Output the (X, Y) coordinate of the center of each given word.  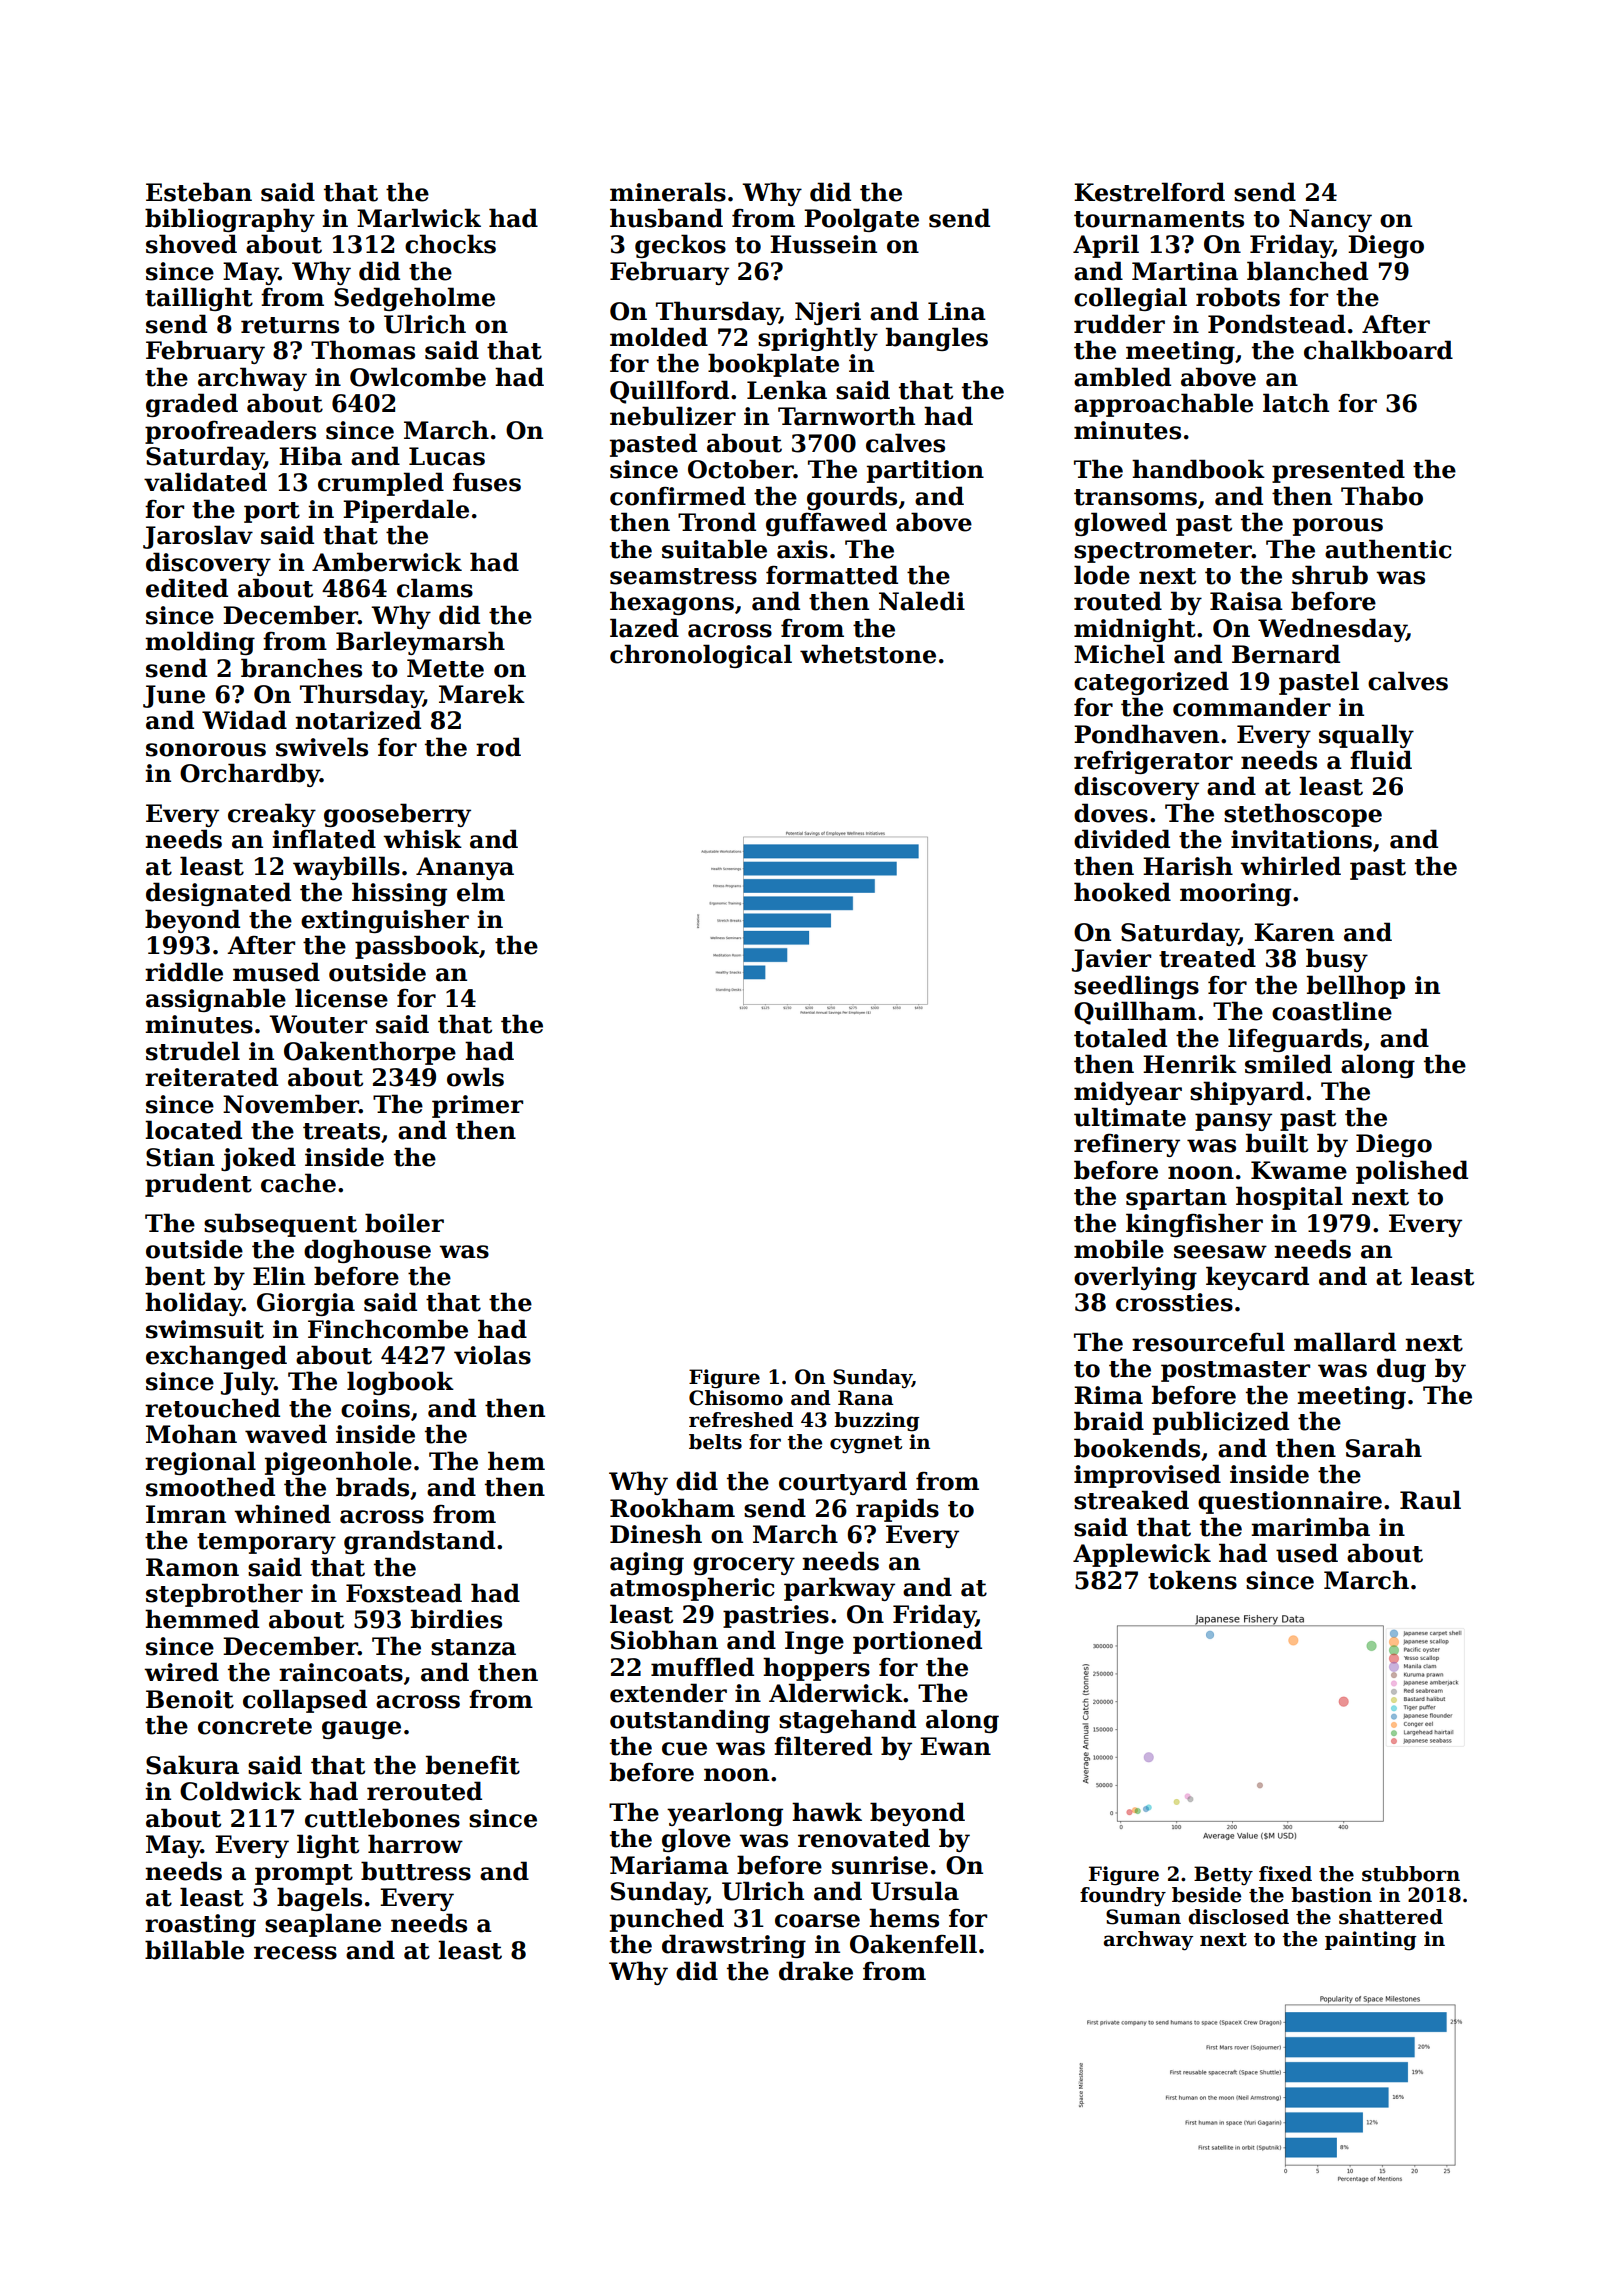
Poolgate (861, 220)
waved (286, 1434)
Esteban (199, 192)
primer (477, 1106)
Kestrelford (1149, 192)
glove (696, 1840)
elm (481, 892)
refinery (1127, 1145)
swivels (322, 747)
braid (1109, 1421)
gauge (361, 1730)
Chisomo (736, 1398)
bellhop (1356, 987)
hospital (1289, 1198)
